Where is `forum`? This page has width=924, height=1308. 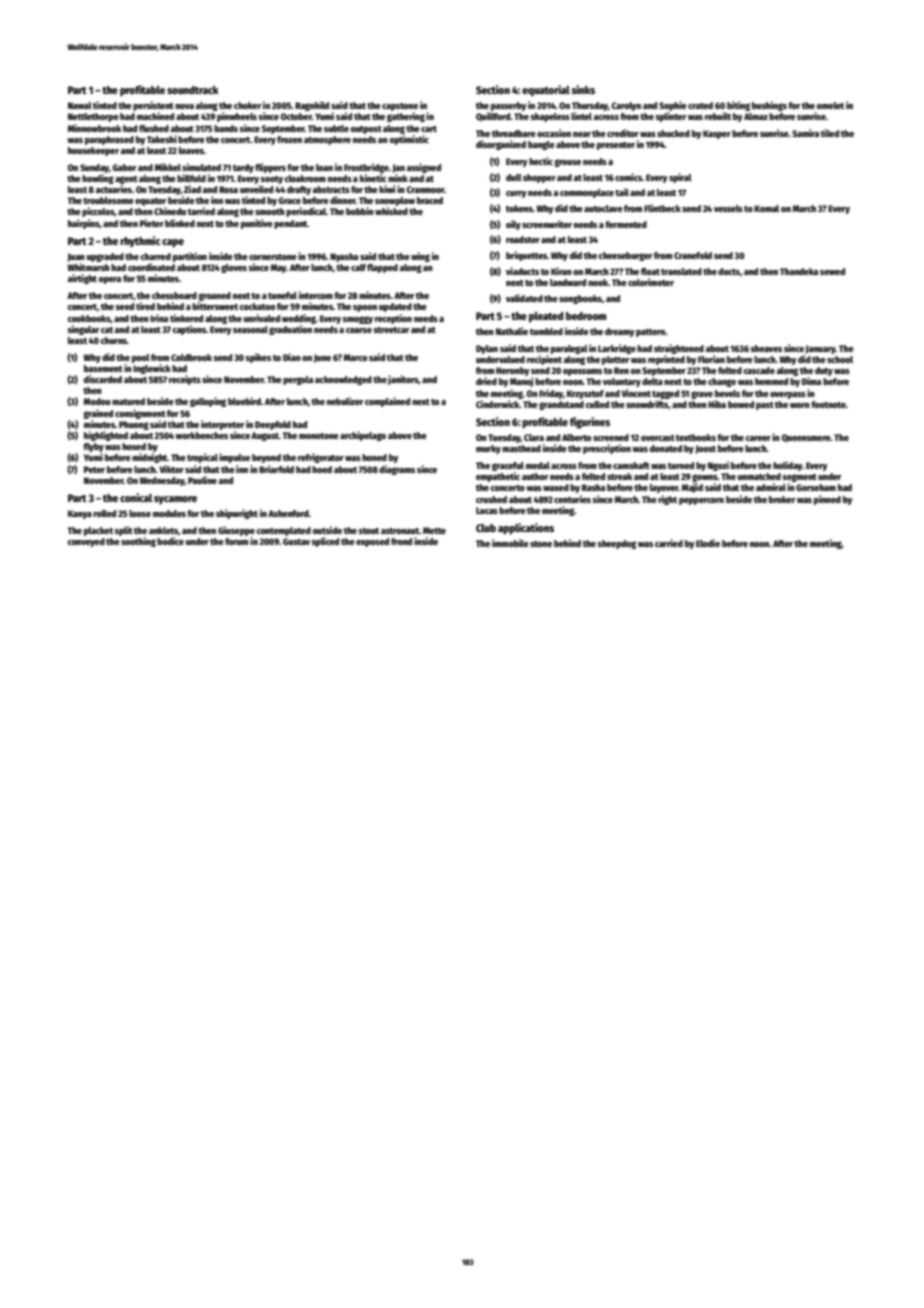
forum is located at coordinates (236, 541).
